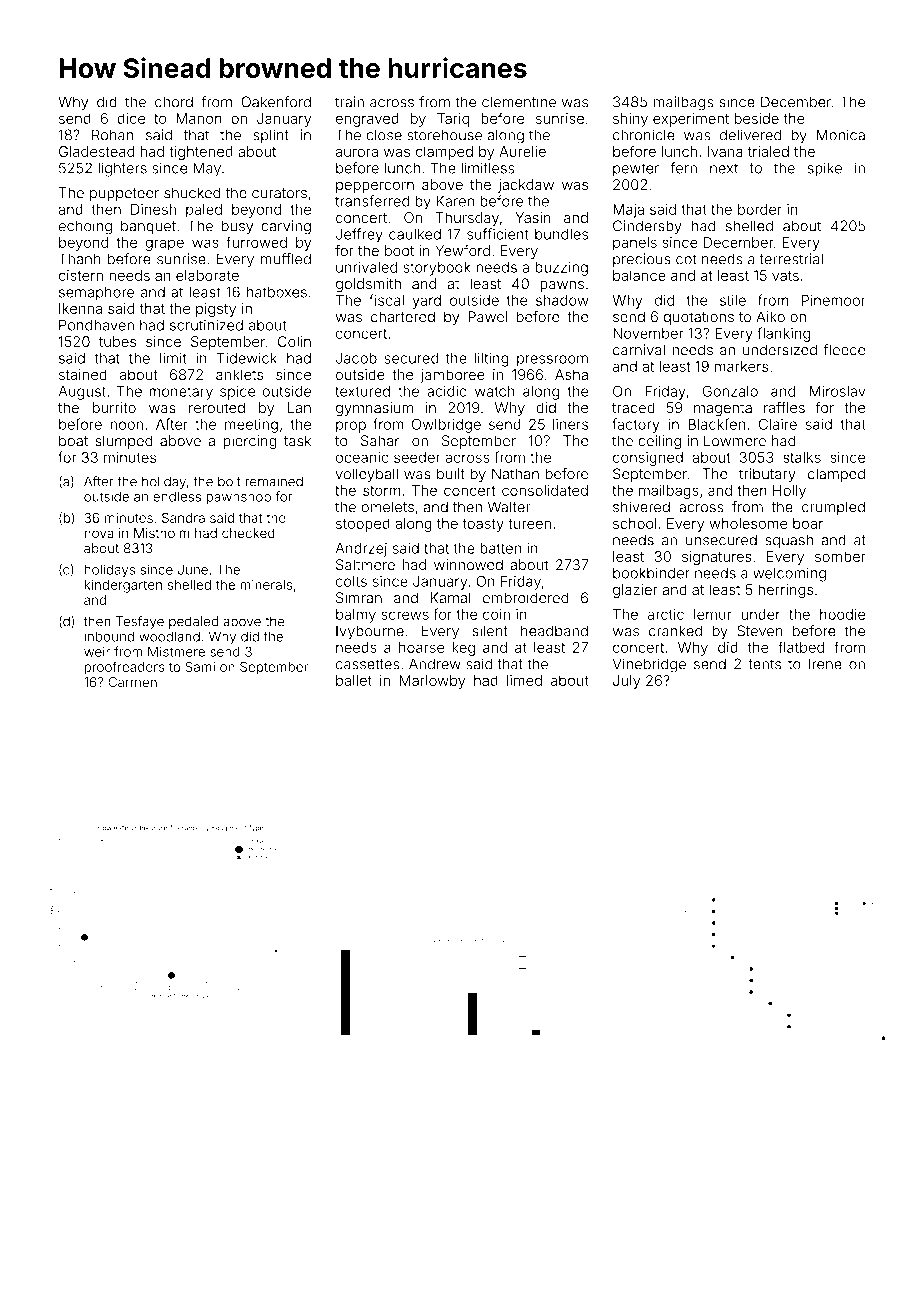  What do you see at coordinates (642, 260) in the screenshot?
I see `precious` at bounding box center [642, 260].
